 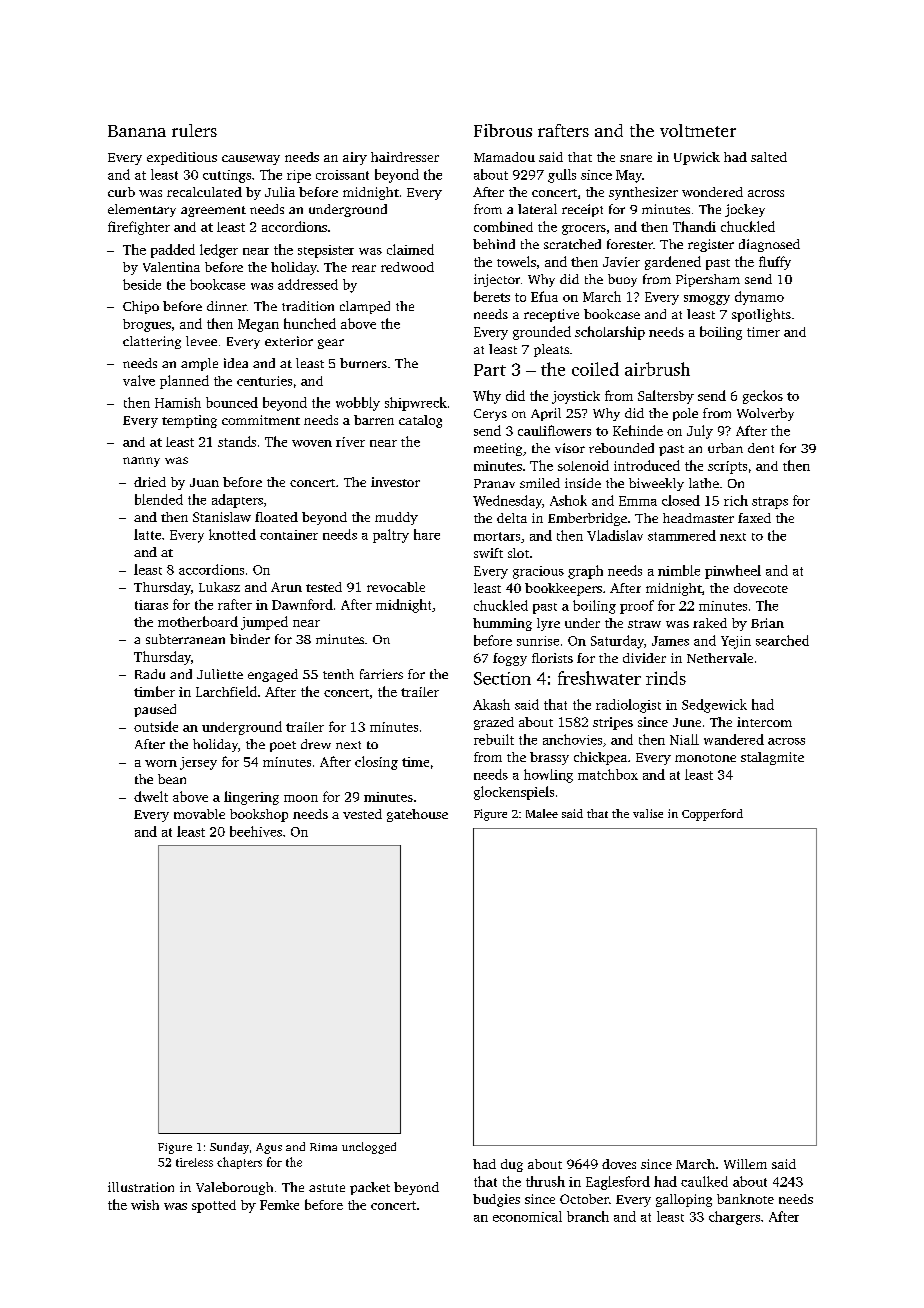 I want to click on tested, so click(x=324, y=587).
